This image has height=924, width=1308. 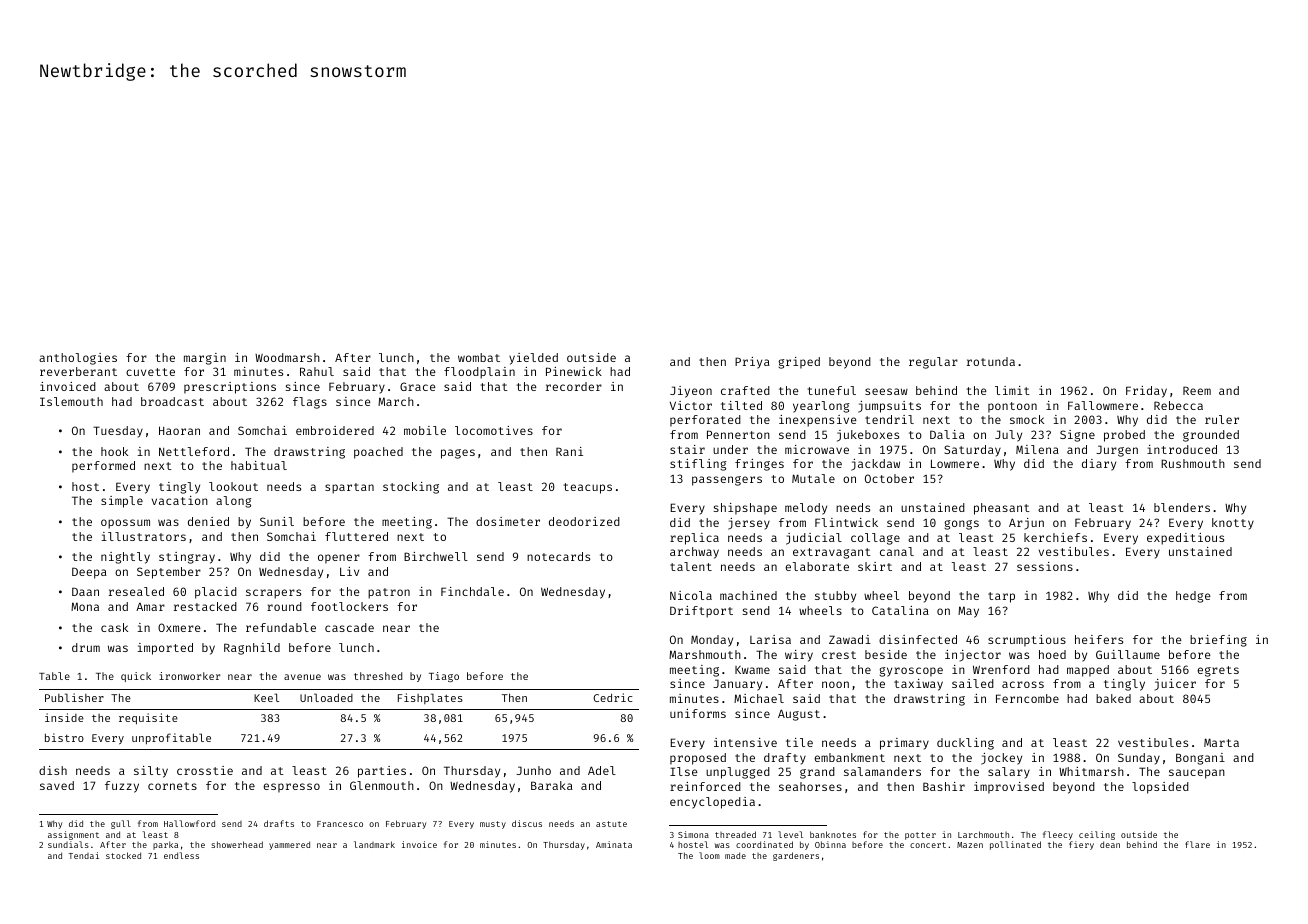 What do you see at coordinates (574, 371) in the image?
I see `Pinewick` at bounding box center [574, 371].
